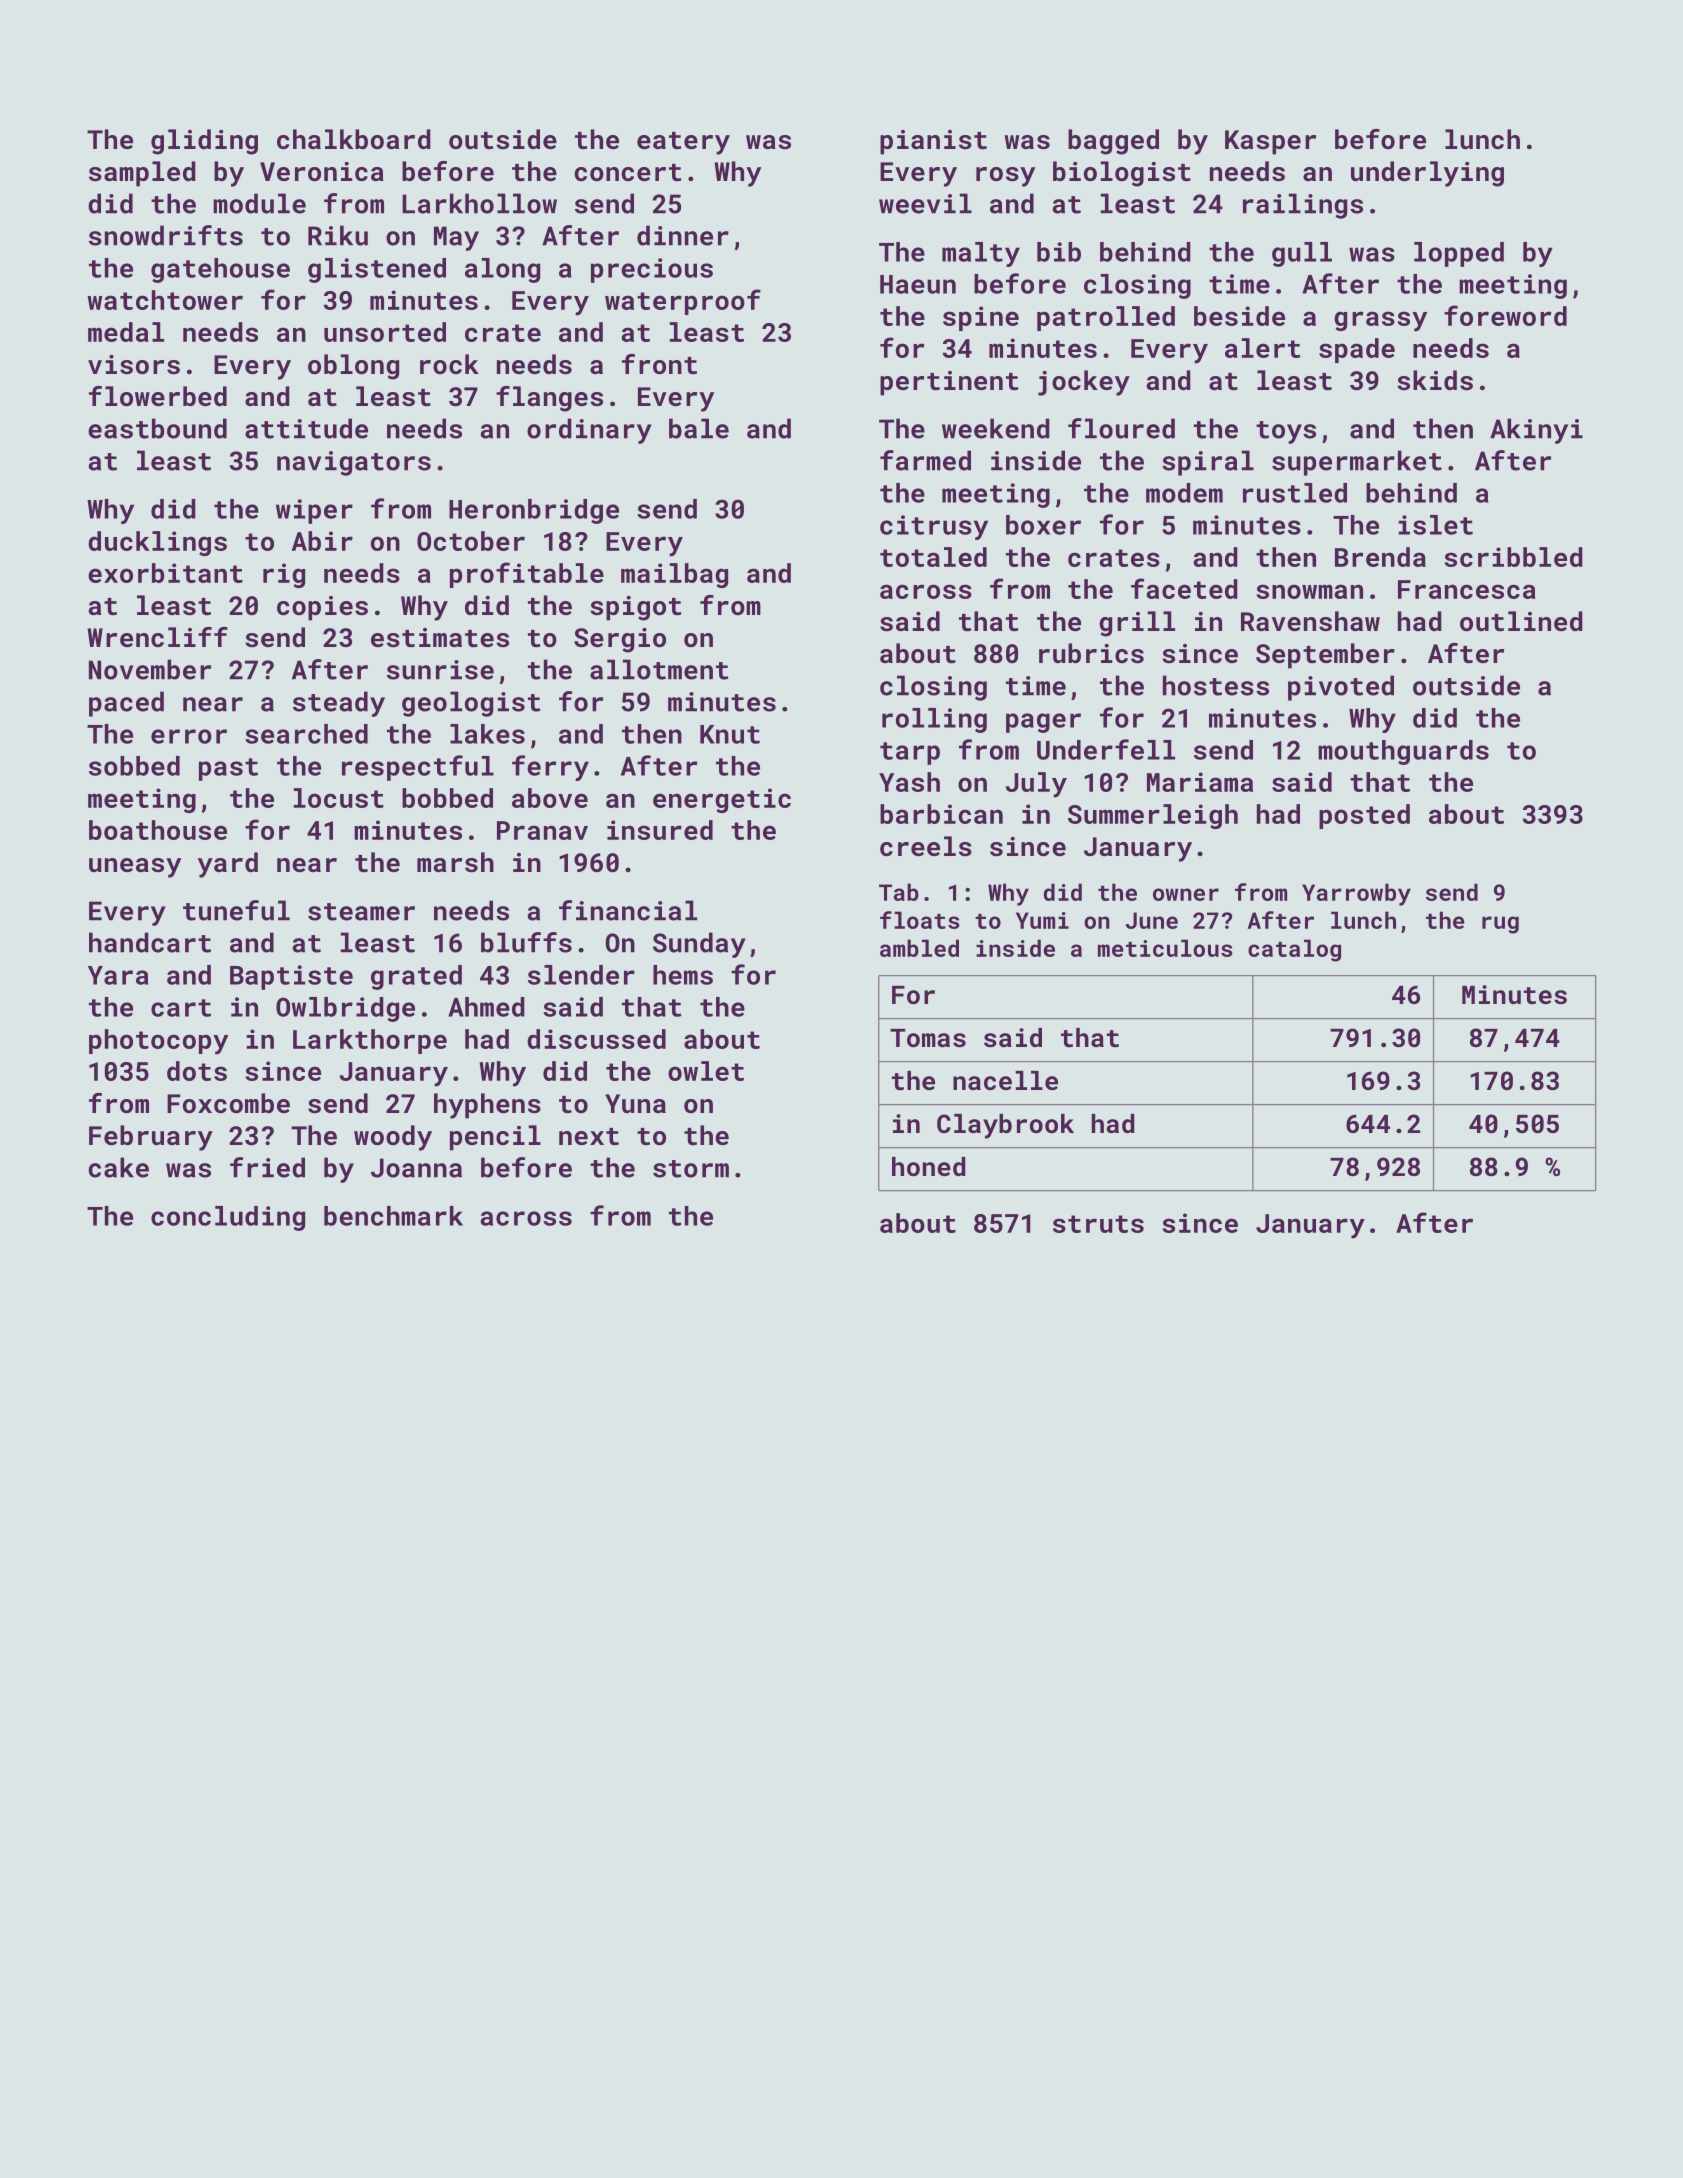  Describe the element at coordinates (706, 1071) in the document. I see `owlet` at that location.
